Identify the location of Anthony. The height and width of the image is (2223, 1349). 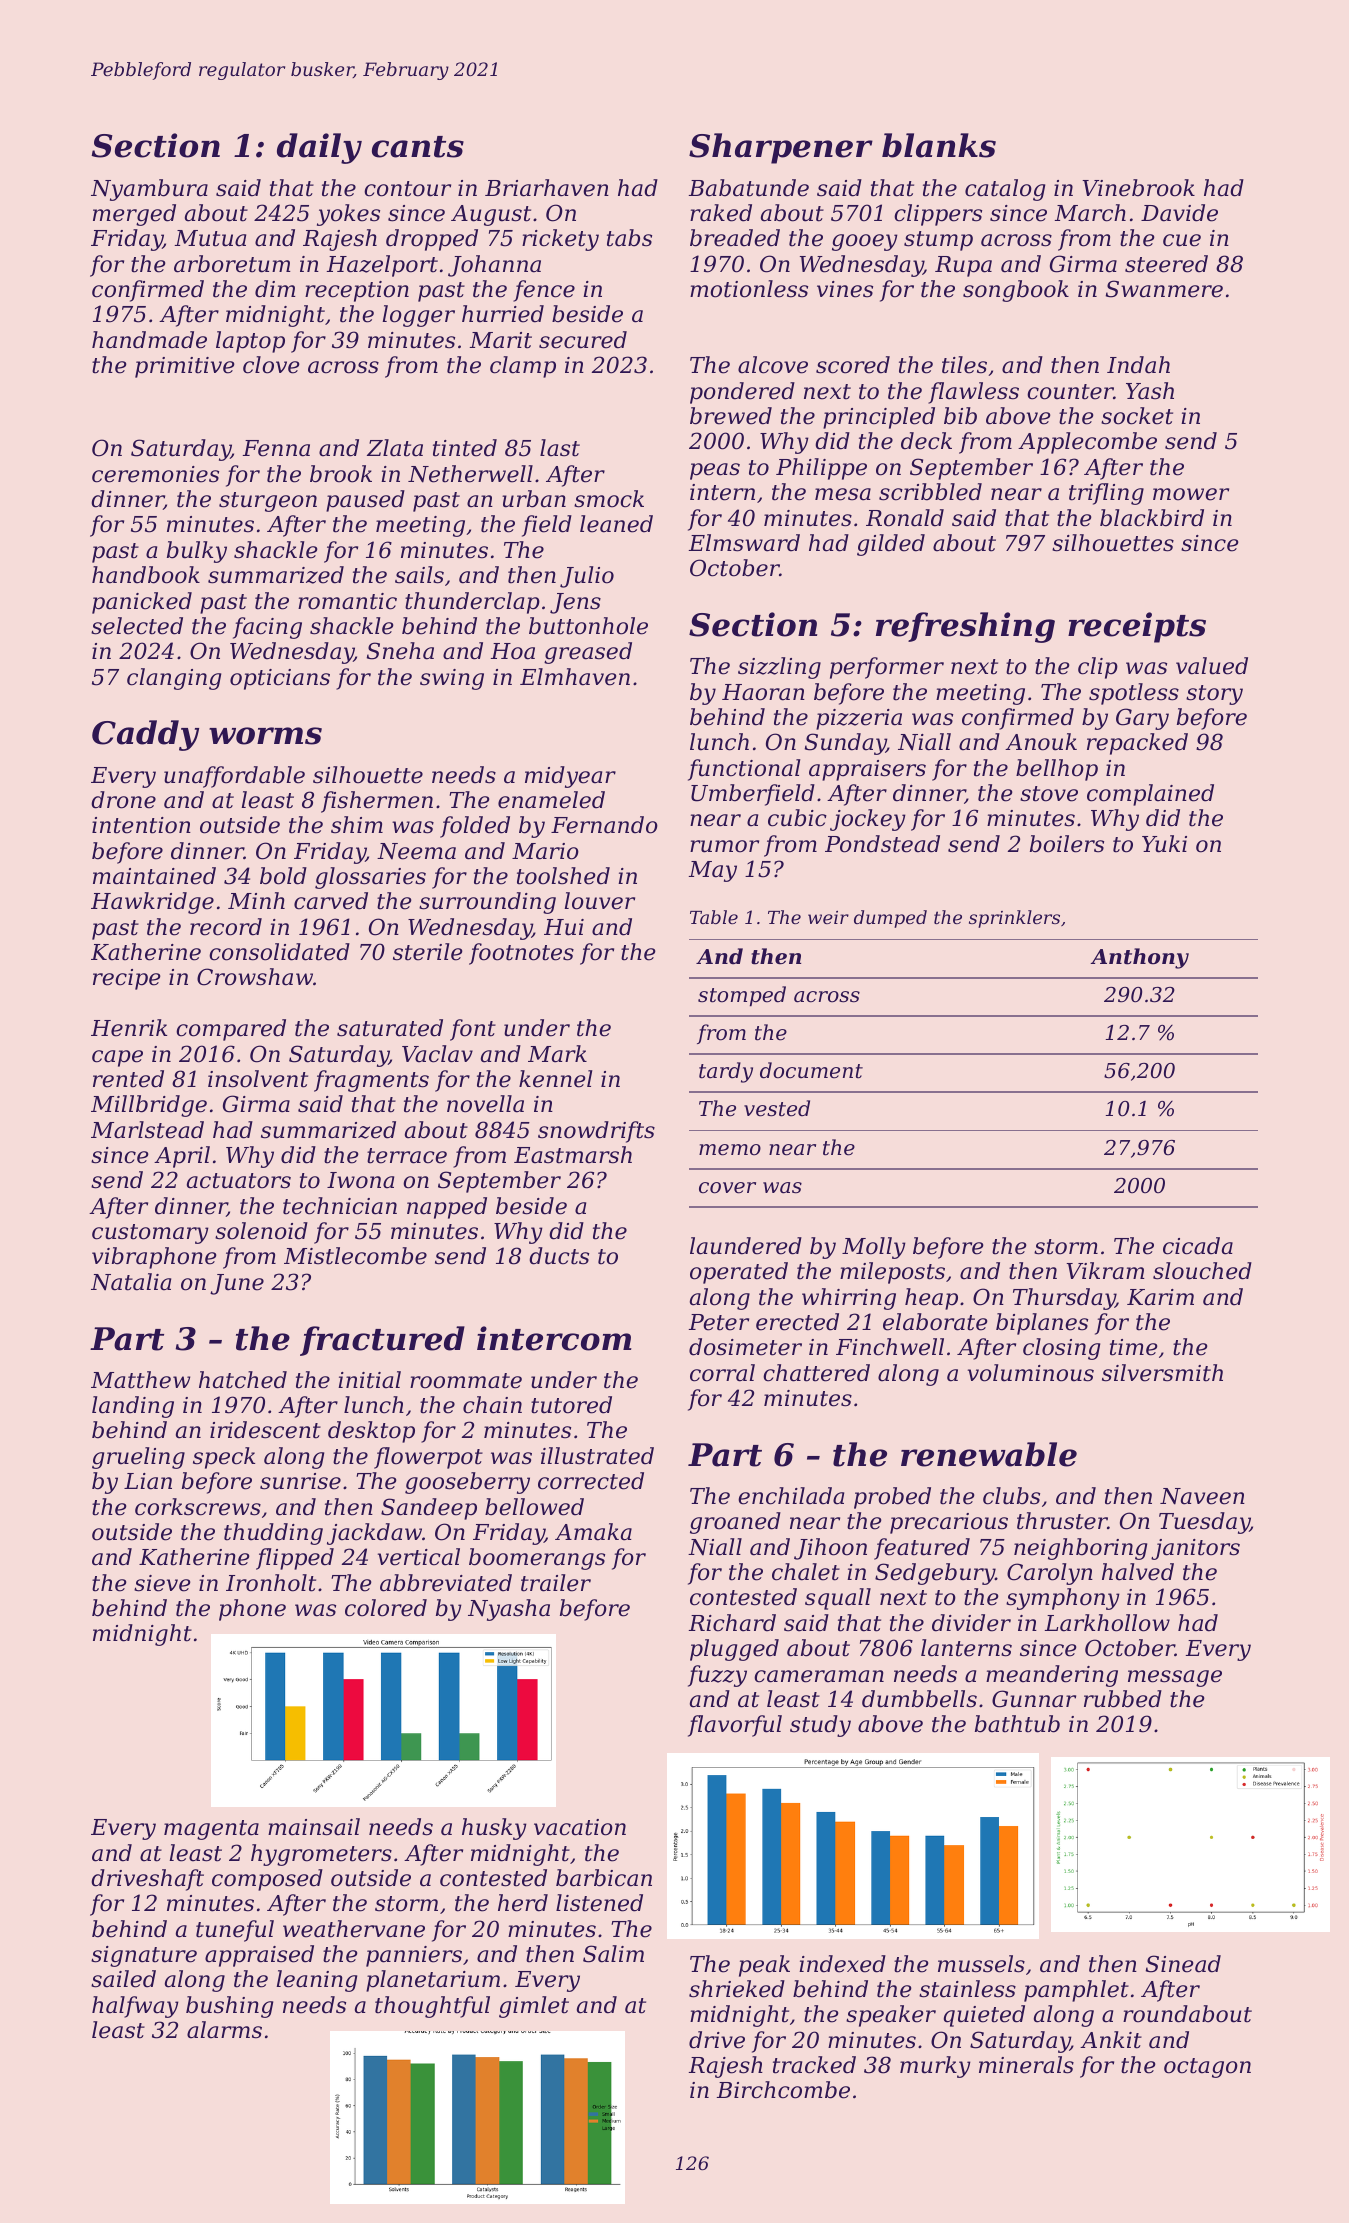
(1139, 958).
